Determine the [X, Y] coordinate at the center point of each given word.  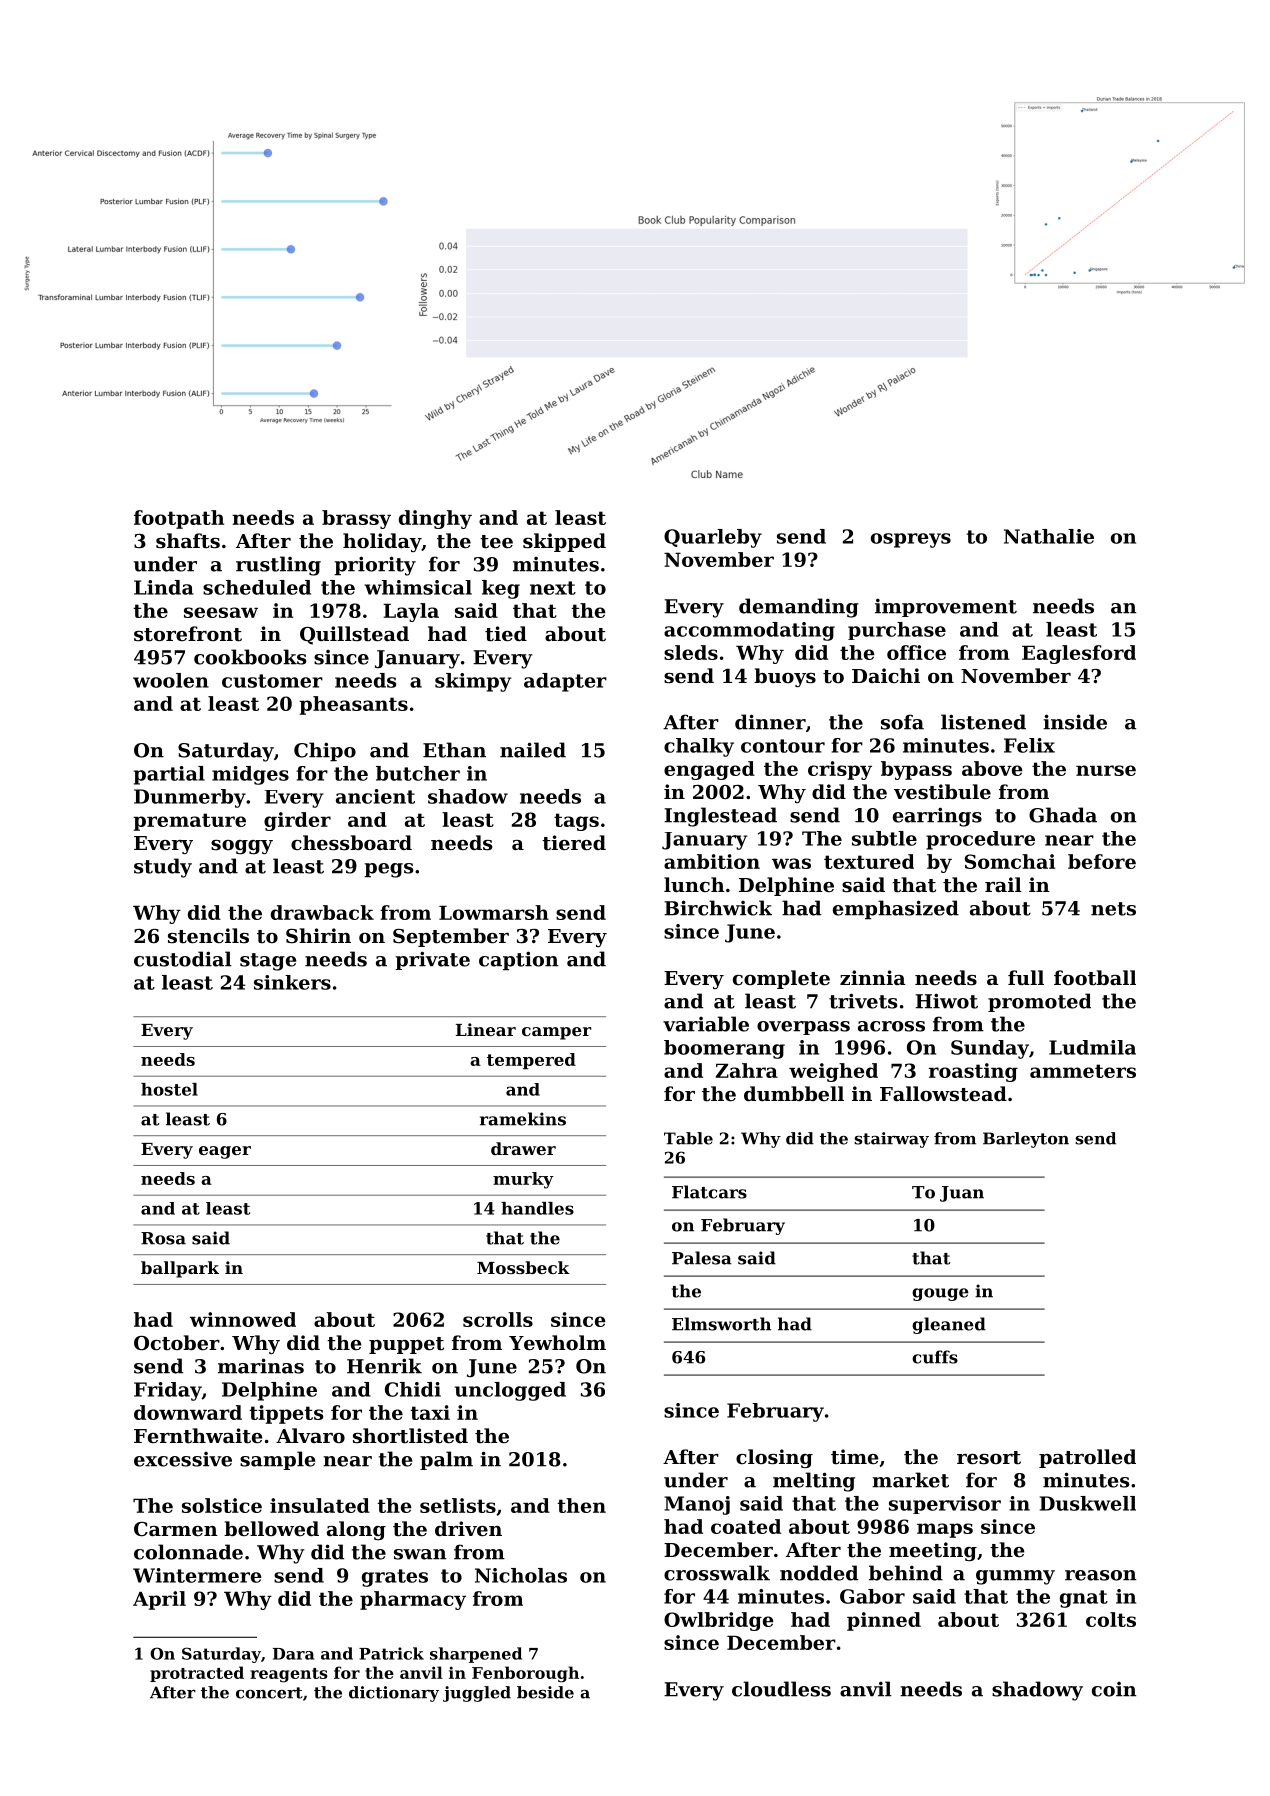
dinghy [435, 519]
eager [225, 1152]
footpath [179, 519]
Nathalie [1049, 536]
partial [169, 775]
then [581, 1505]
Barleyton [1026, 1140]
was [791, 863]
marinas [261, 1366]
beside [545, 1692]
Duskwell [1088, 1503]
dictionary [394, 1694]
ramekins [523, 1119]
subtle [884, 838]
